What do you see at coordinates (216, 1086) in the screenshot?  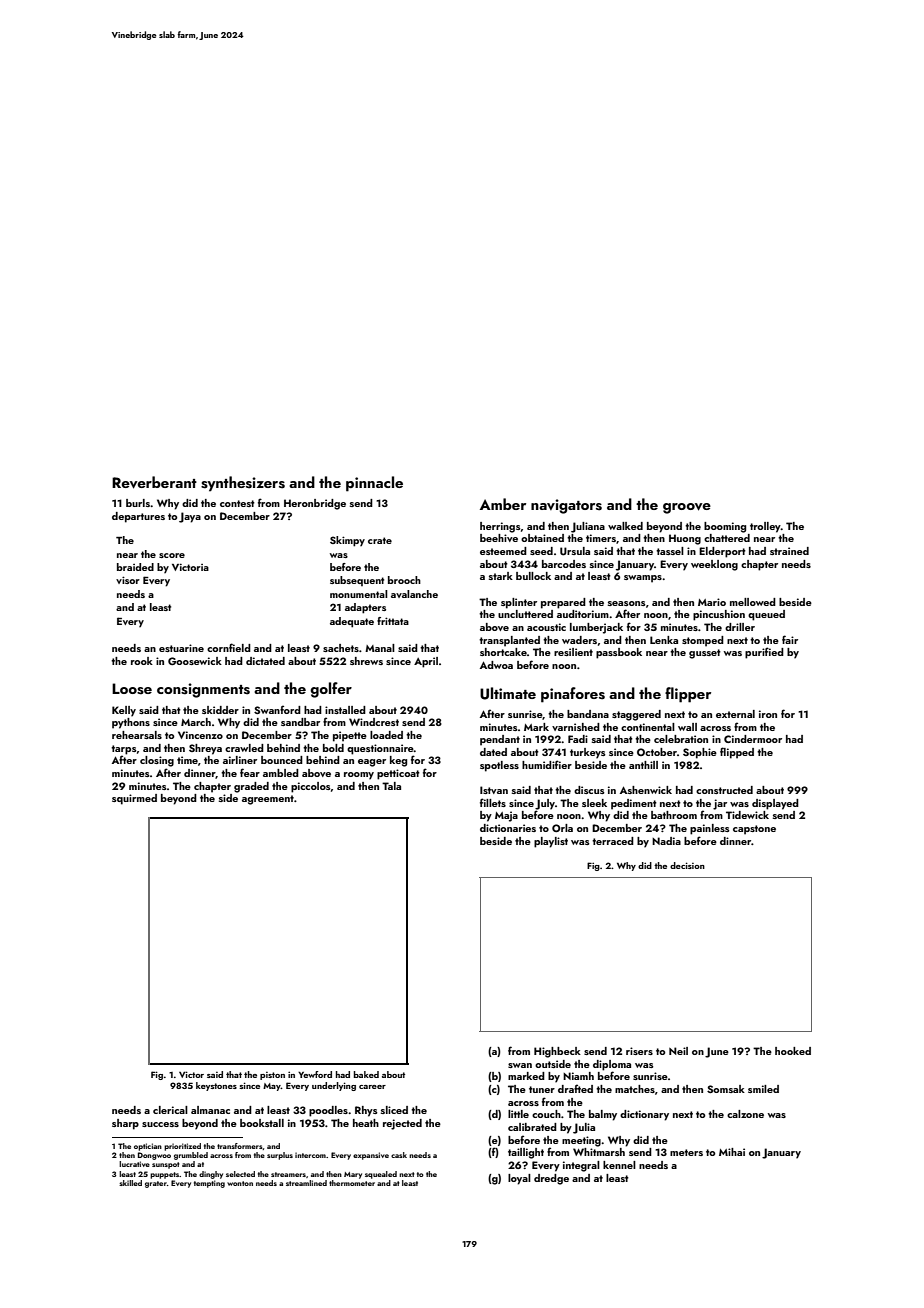 I see `keystones` at bounding box center [216, 1086].
